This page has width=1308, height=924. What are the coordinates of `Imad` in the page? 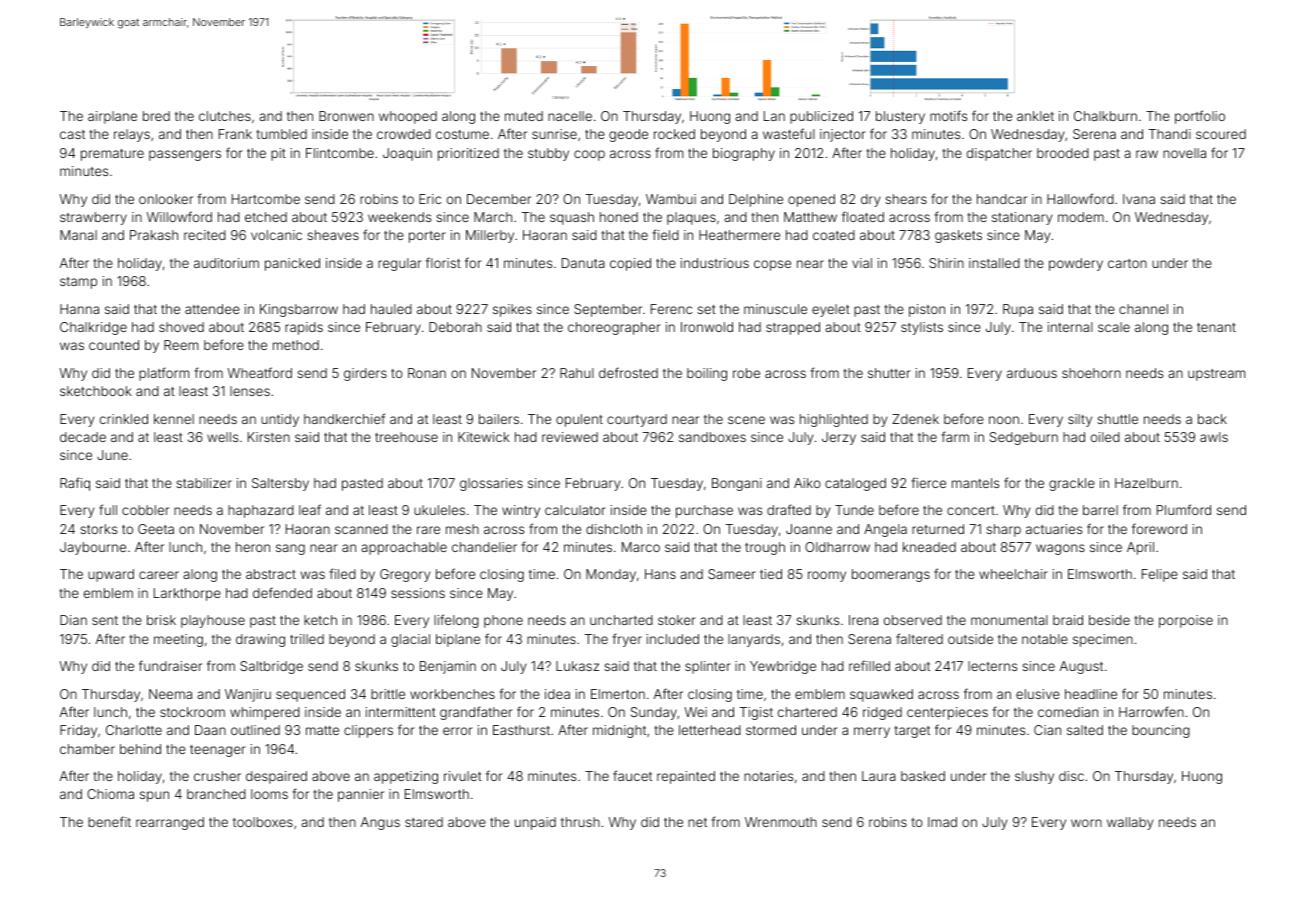 It's located at (942, 822).
